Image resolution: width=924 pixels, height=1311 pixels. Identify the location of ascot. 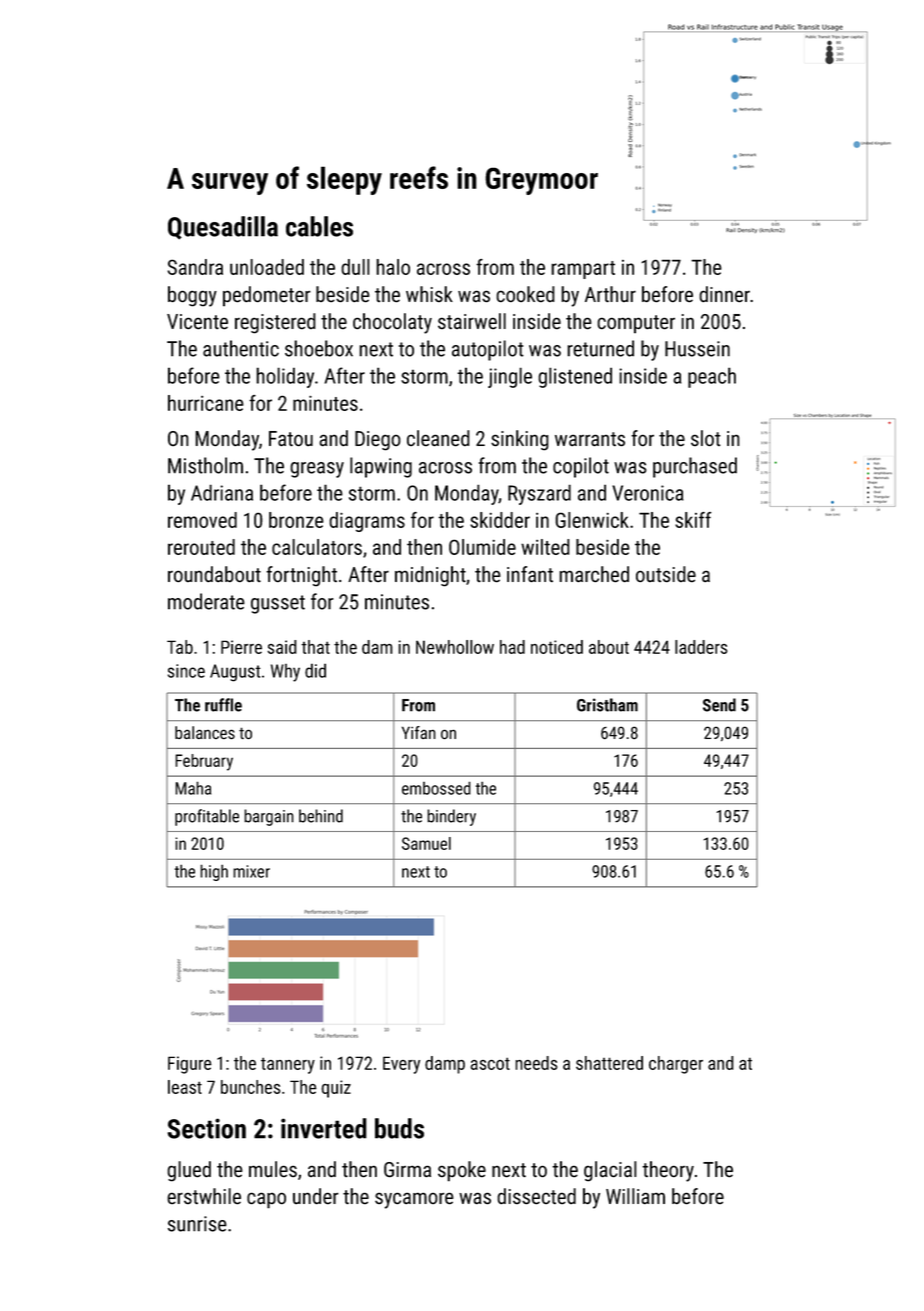
(490, 1063).
